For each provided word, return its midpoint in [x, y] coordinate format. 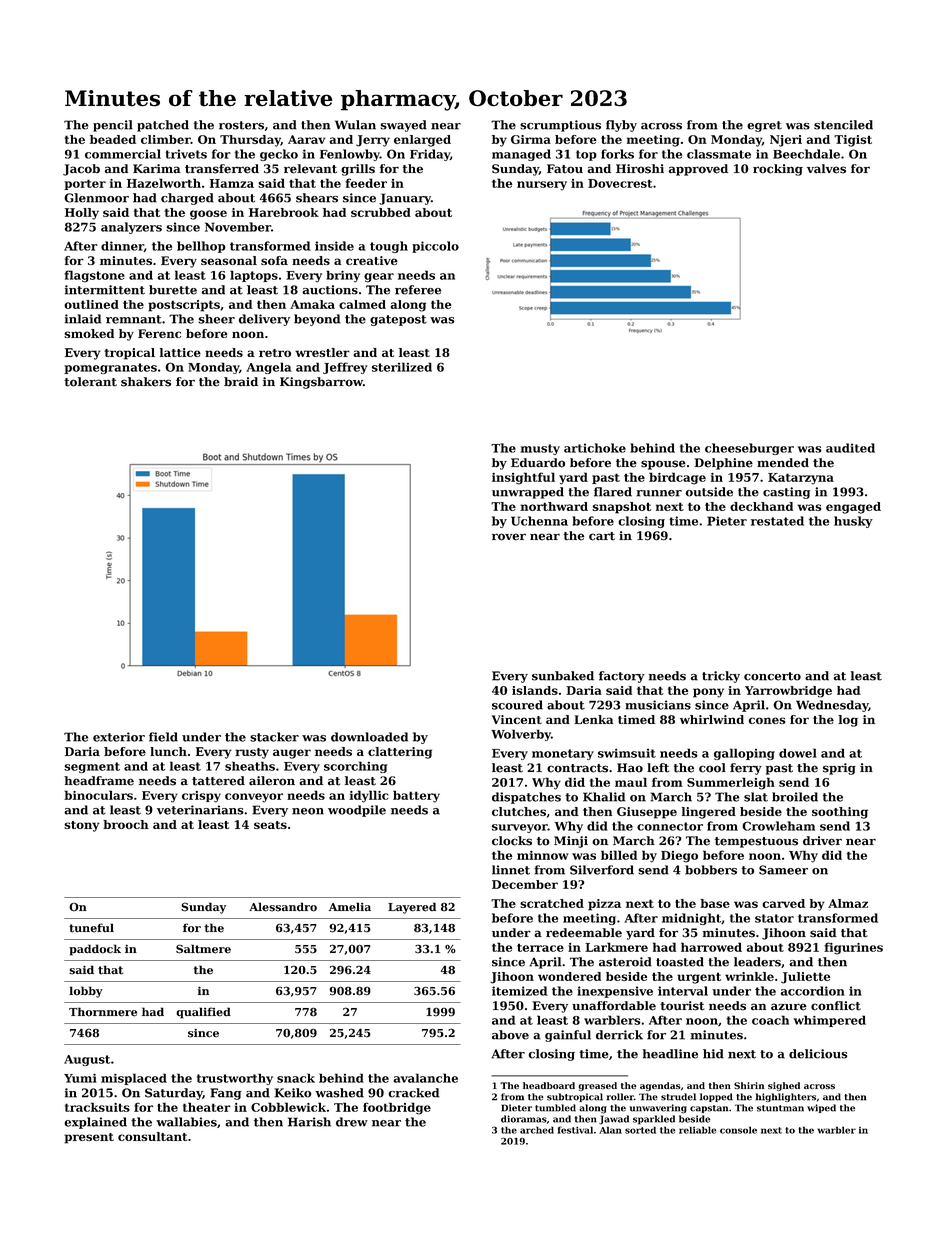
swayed [403, 126]
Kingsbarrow [321, 383]
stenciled [843, 125]
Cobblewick [288, 1107]
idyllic [369, 796]
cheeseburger [749, 449]
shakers [146, 382]
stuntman [780, 1108]
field [163, 737]
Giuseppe [647, 813]
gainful [568, 1036]
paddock [95, 950]
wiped [821, 1108]
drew [352, 1122]
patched [163, 126]
